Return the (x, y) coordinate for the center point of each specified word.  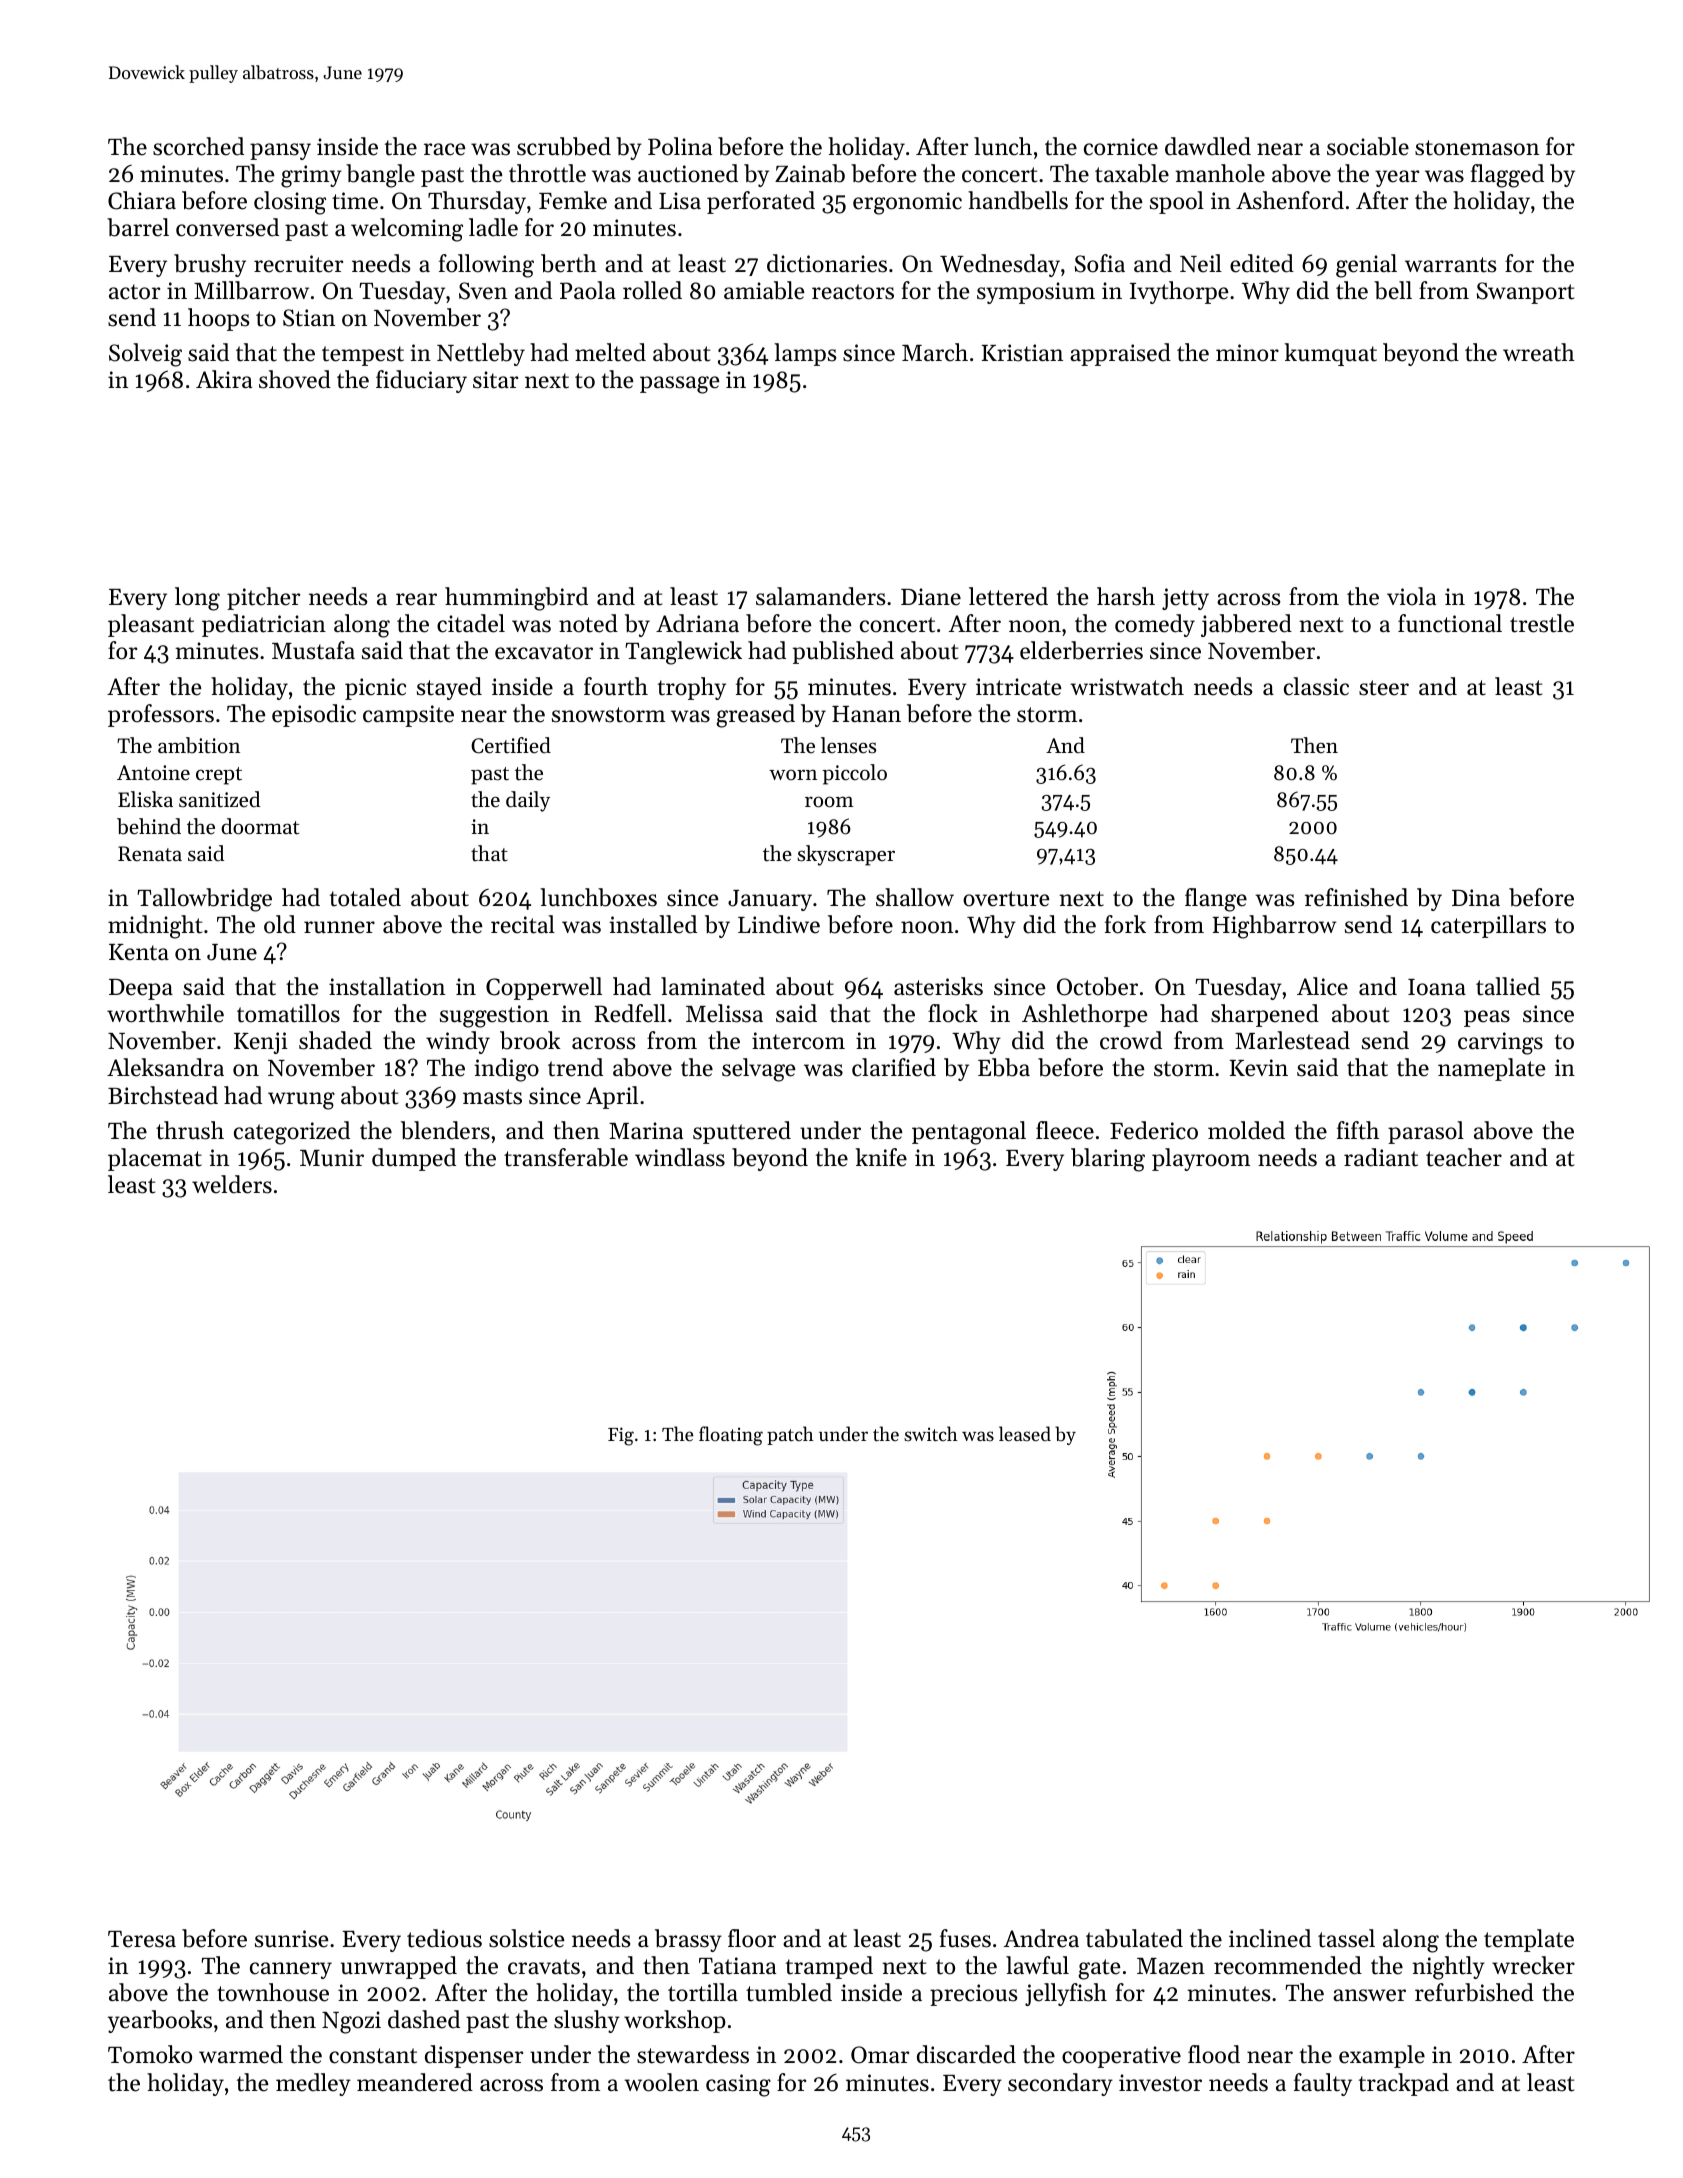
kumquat (1331, 354)
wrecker (1533, 1965)
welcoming (407, 230)
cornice (1121, 147)
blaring (1108, 1160)
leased (1025, 1433)
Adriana (697, 623)
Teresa (142, 1939)
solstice (527, 1938)
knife (881, 1157)
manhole (1220, 173)
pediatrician (264, 625)
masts (492, 1097)
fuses (965, 1938)
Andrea (1041, 1938)
